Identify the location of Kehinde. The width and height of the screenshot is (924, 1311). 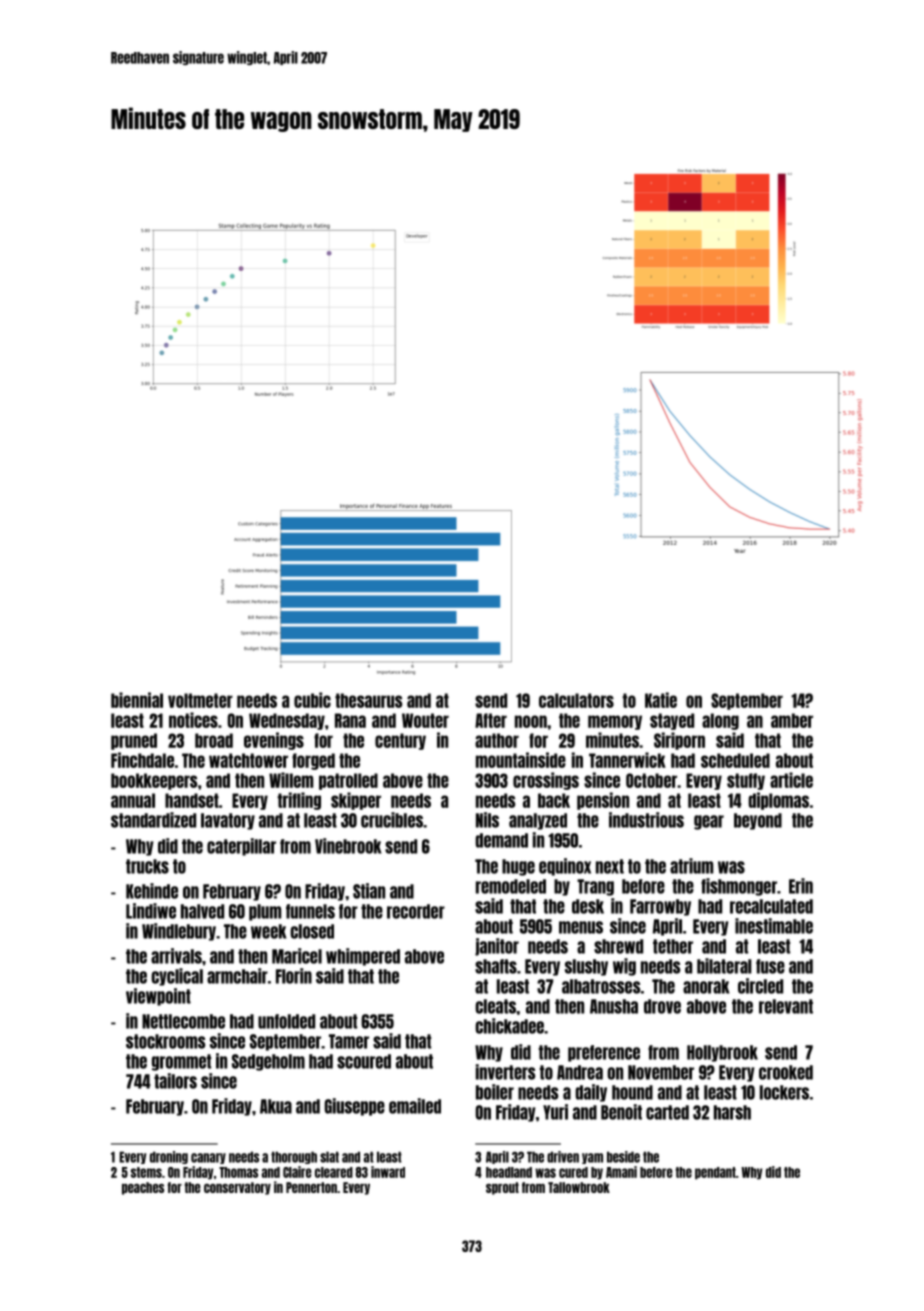
(152, 891).
